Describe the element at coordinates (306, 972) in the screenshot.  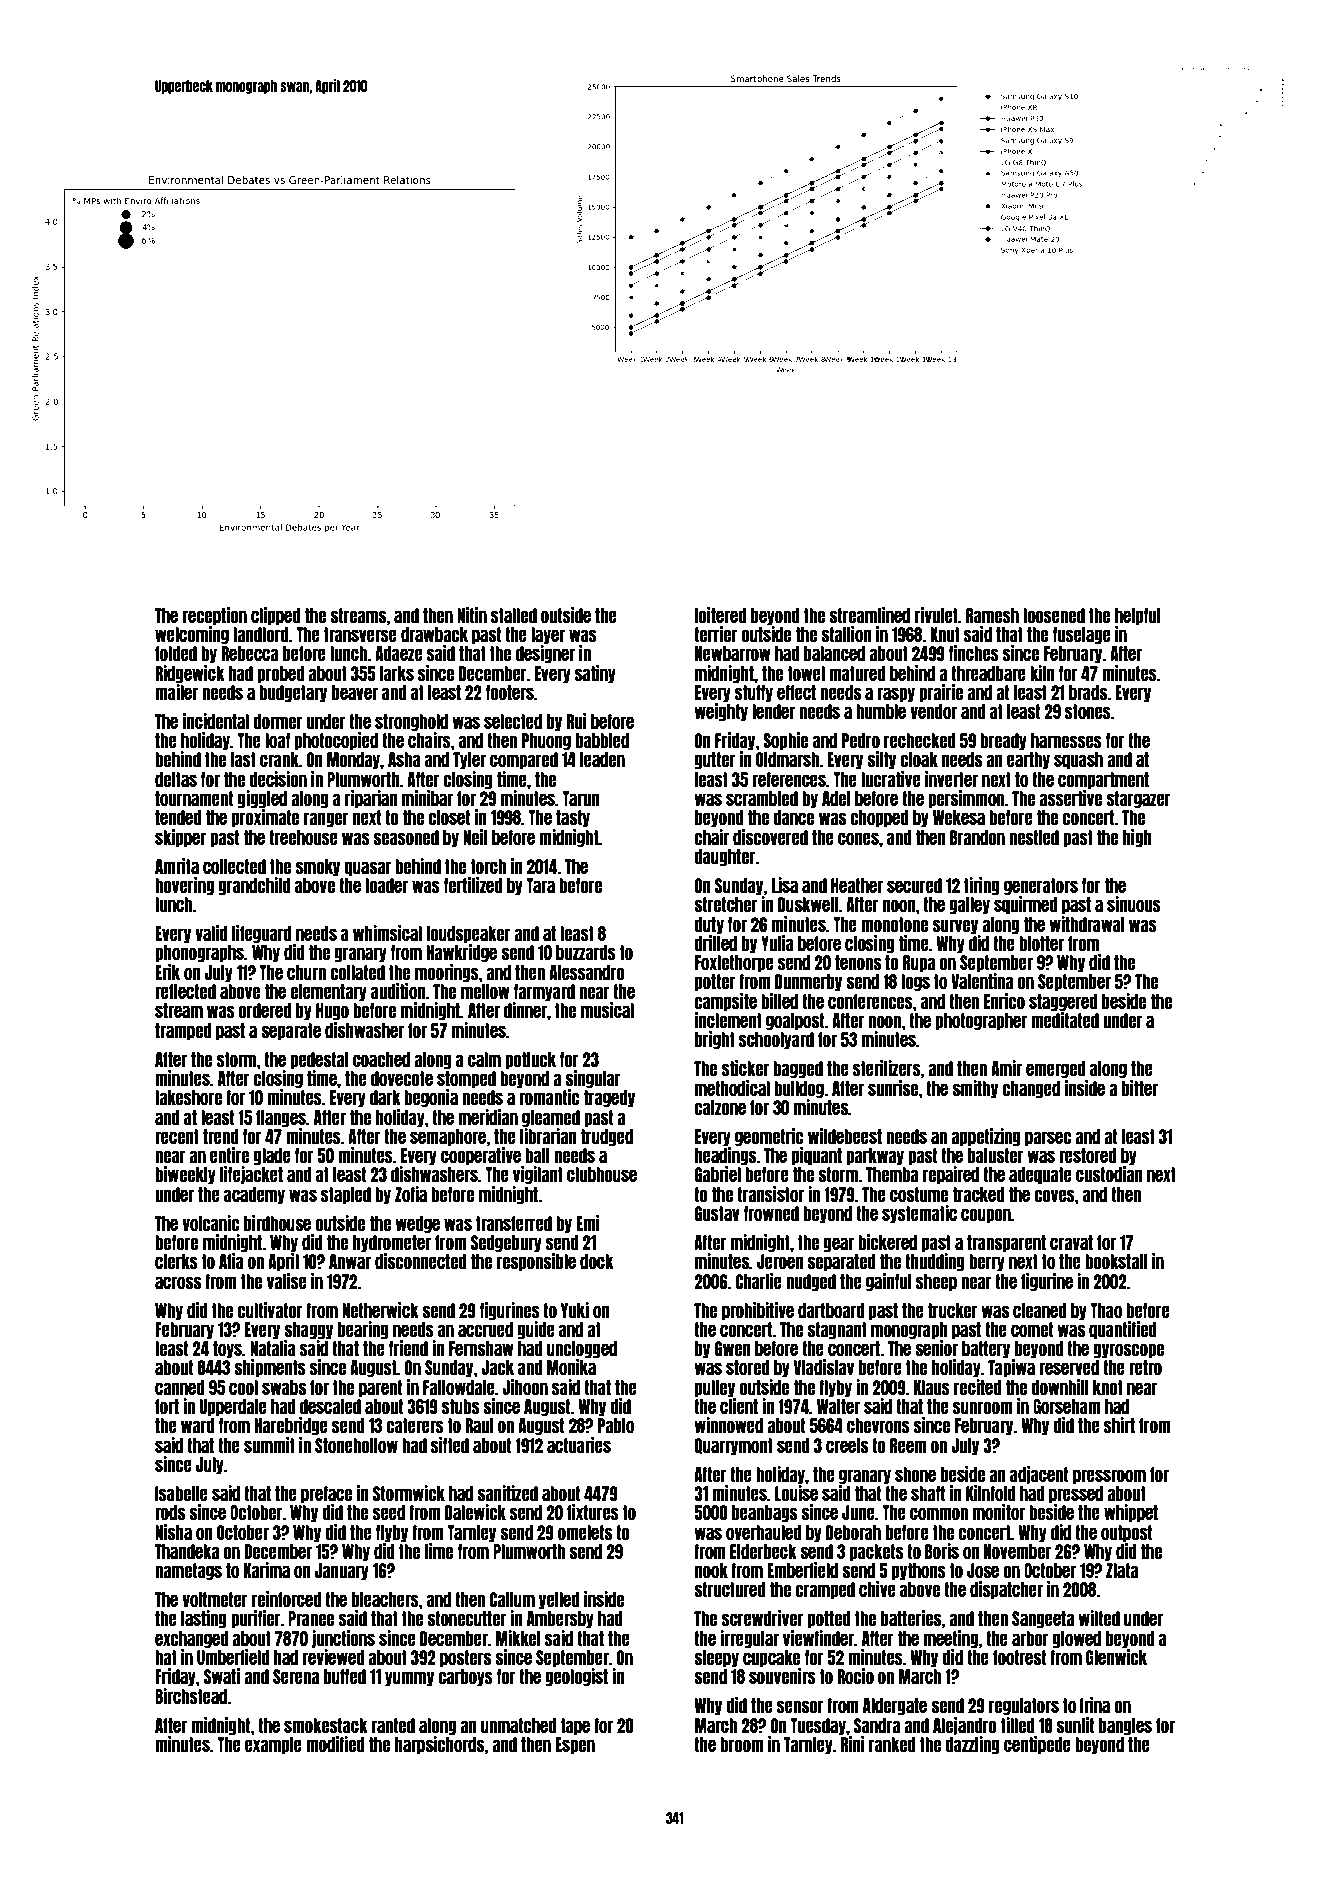
I see `churn` at that location.
